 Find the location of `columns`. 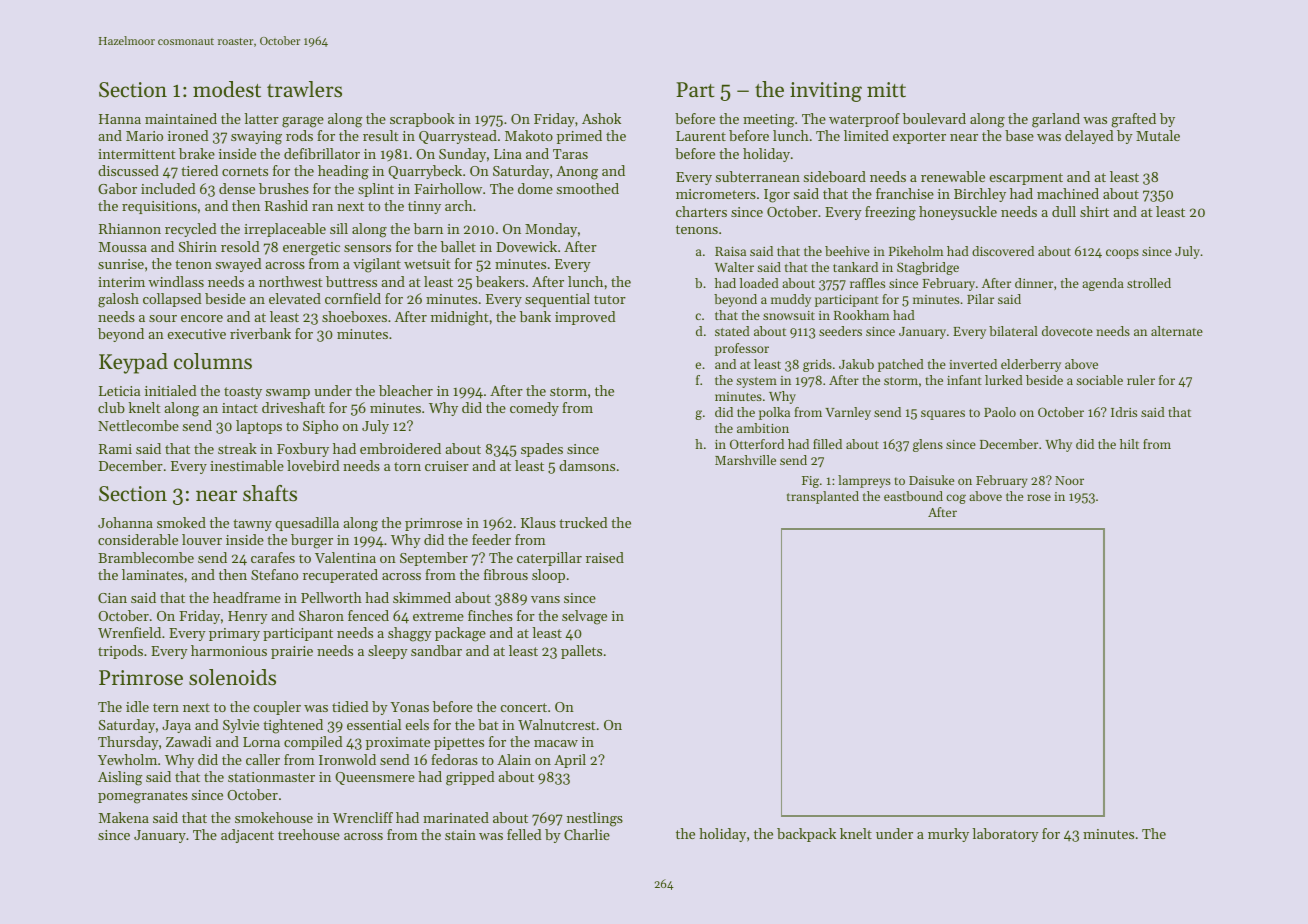

columns is located at coordinates (213, 361).
